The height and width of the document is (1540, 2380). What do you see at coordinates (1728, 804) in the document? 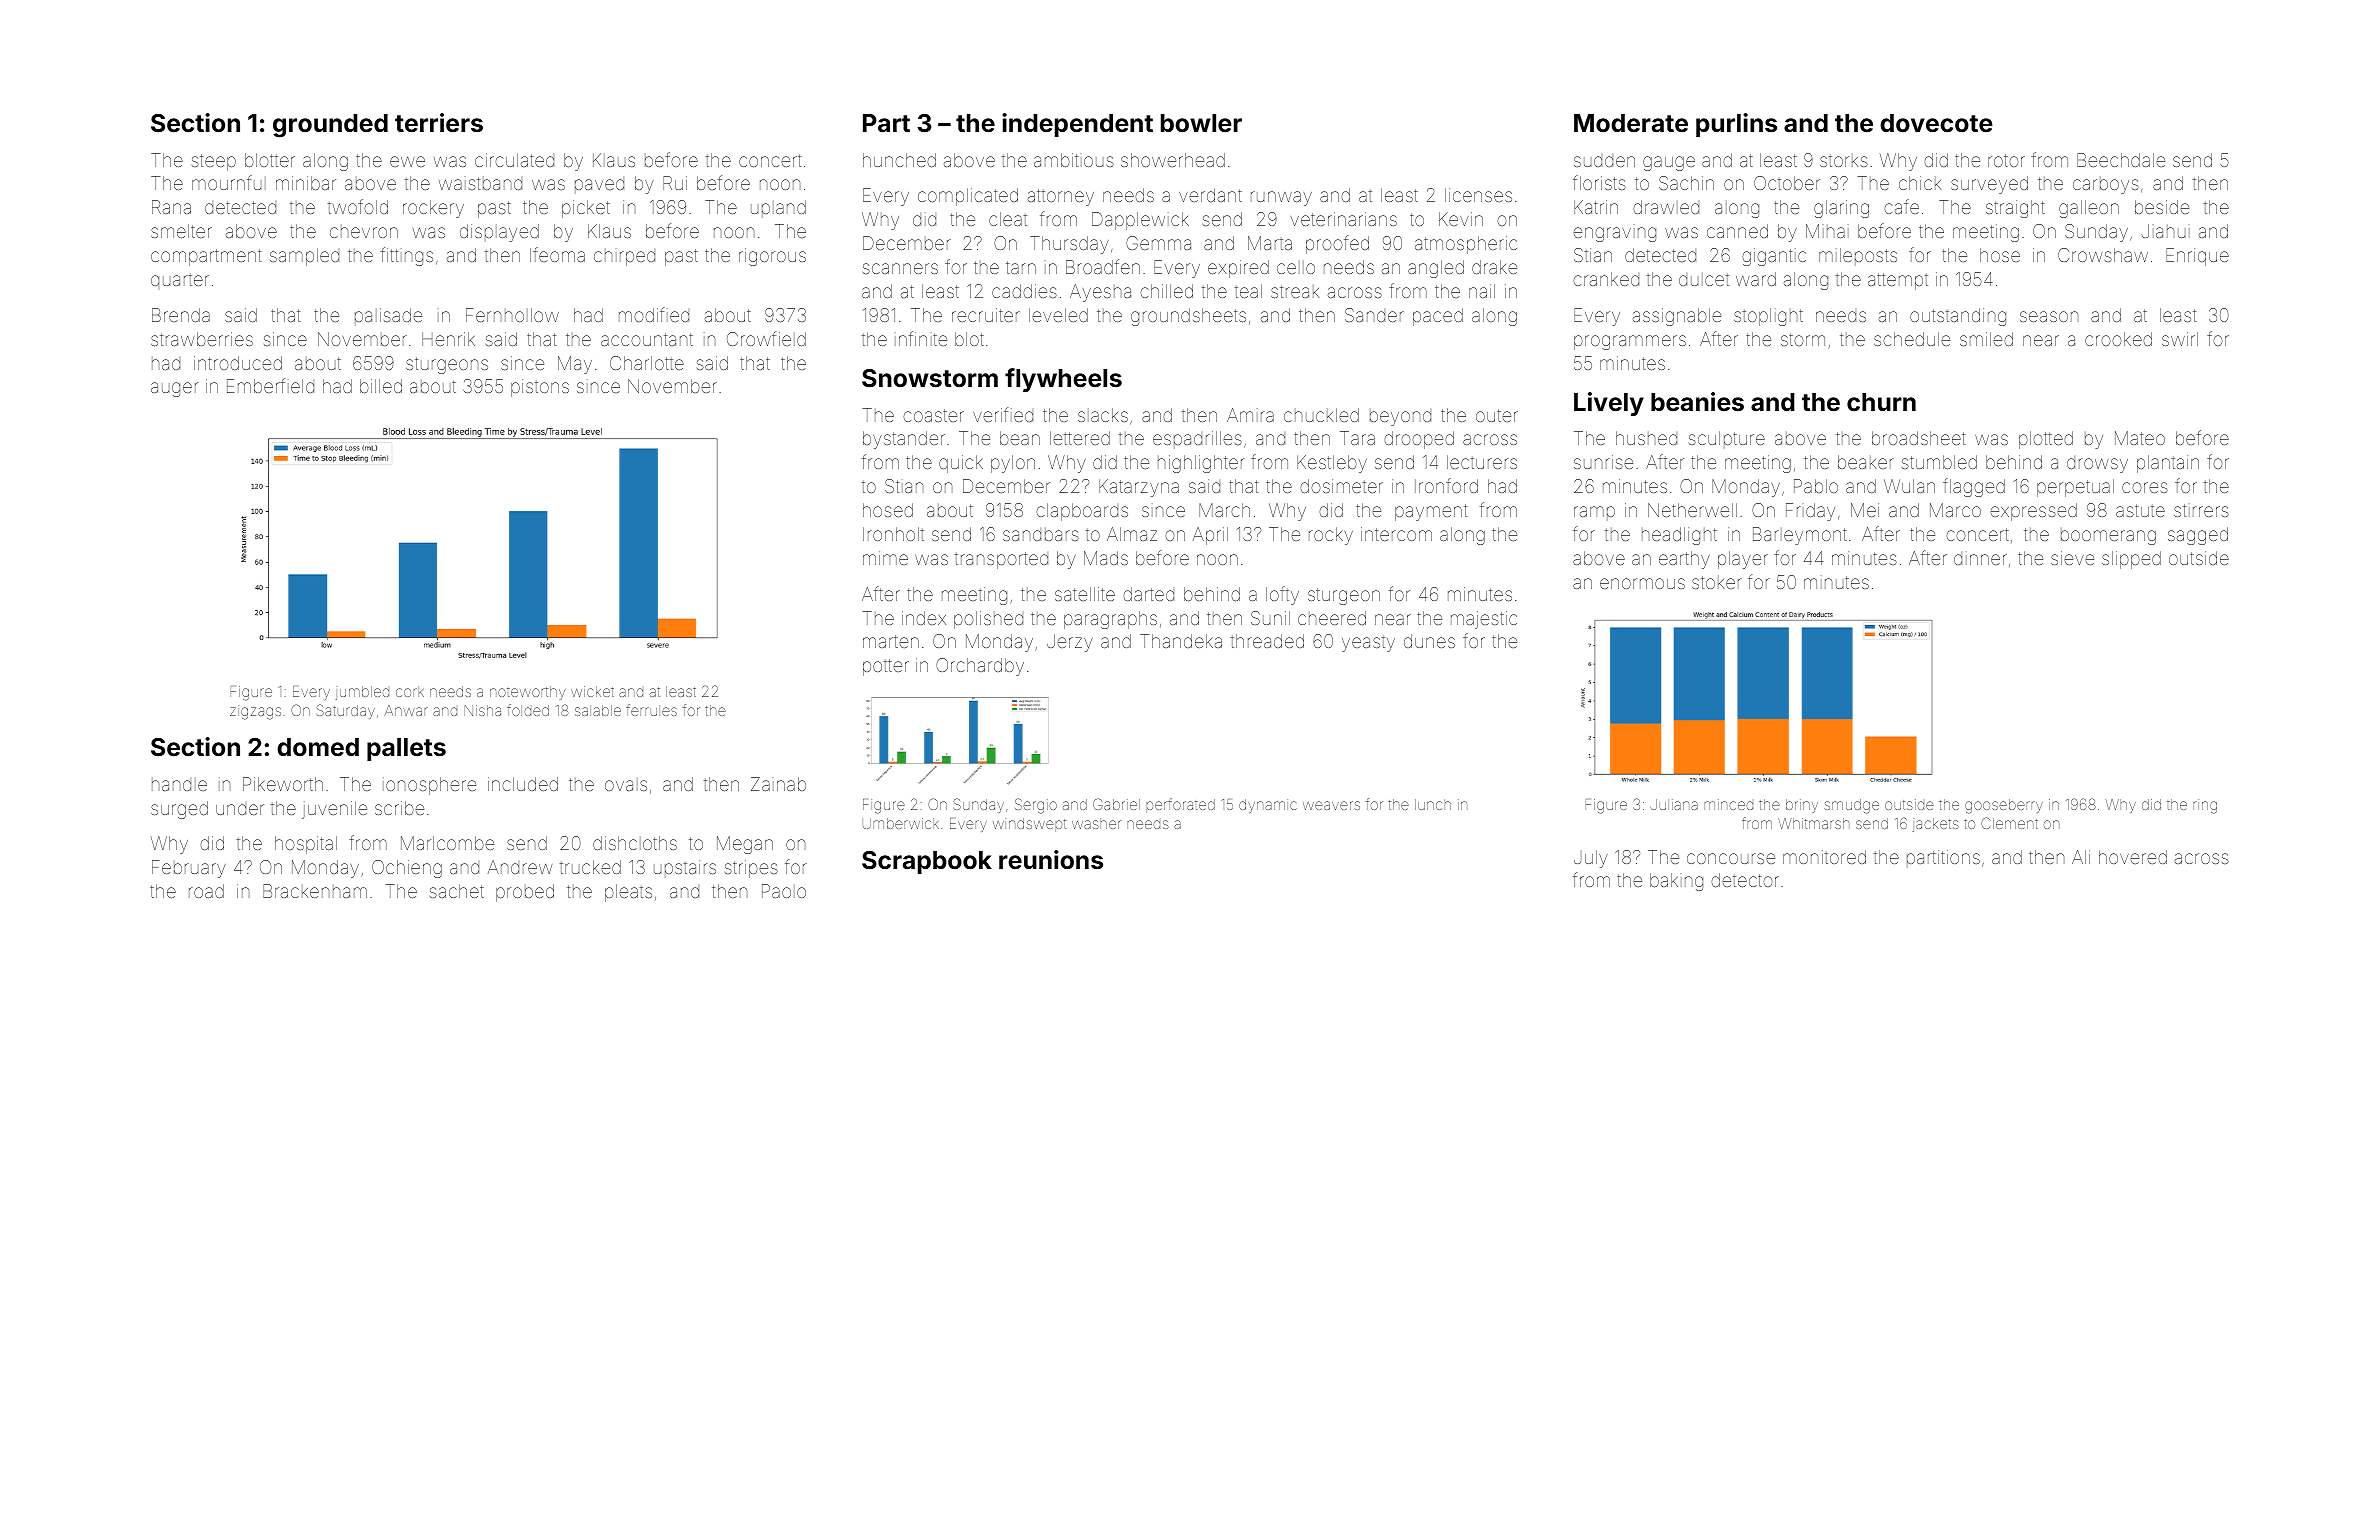
I see `minced` at bounding box center [1728, 804].
